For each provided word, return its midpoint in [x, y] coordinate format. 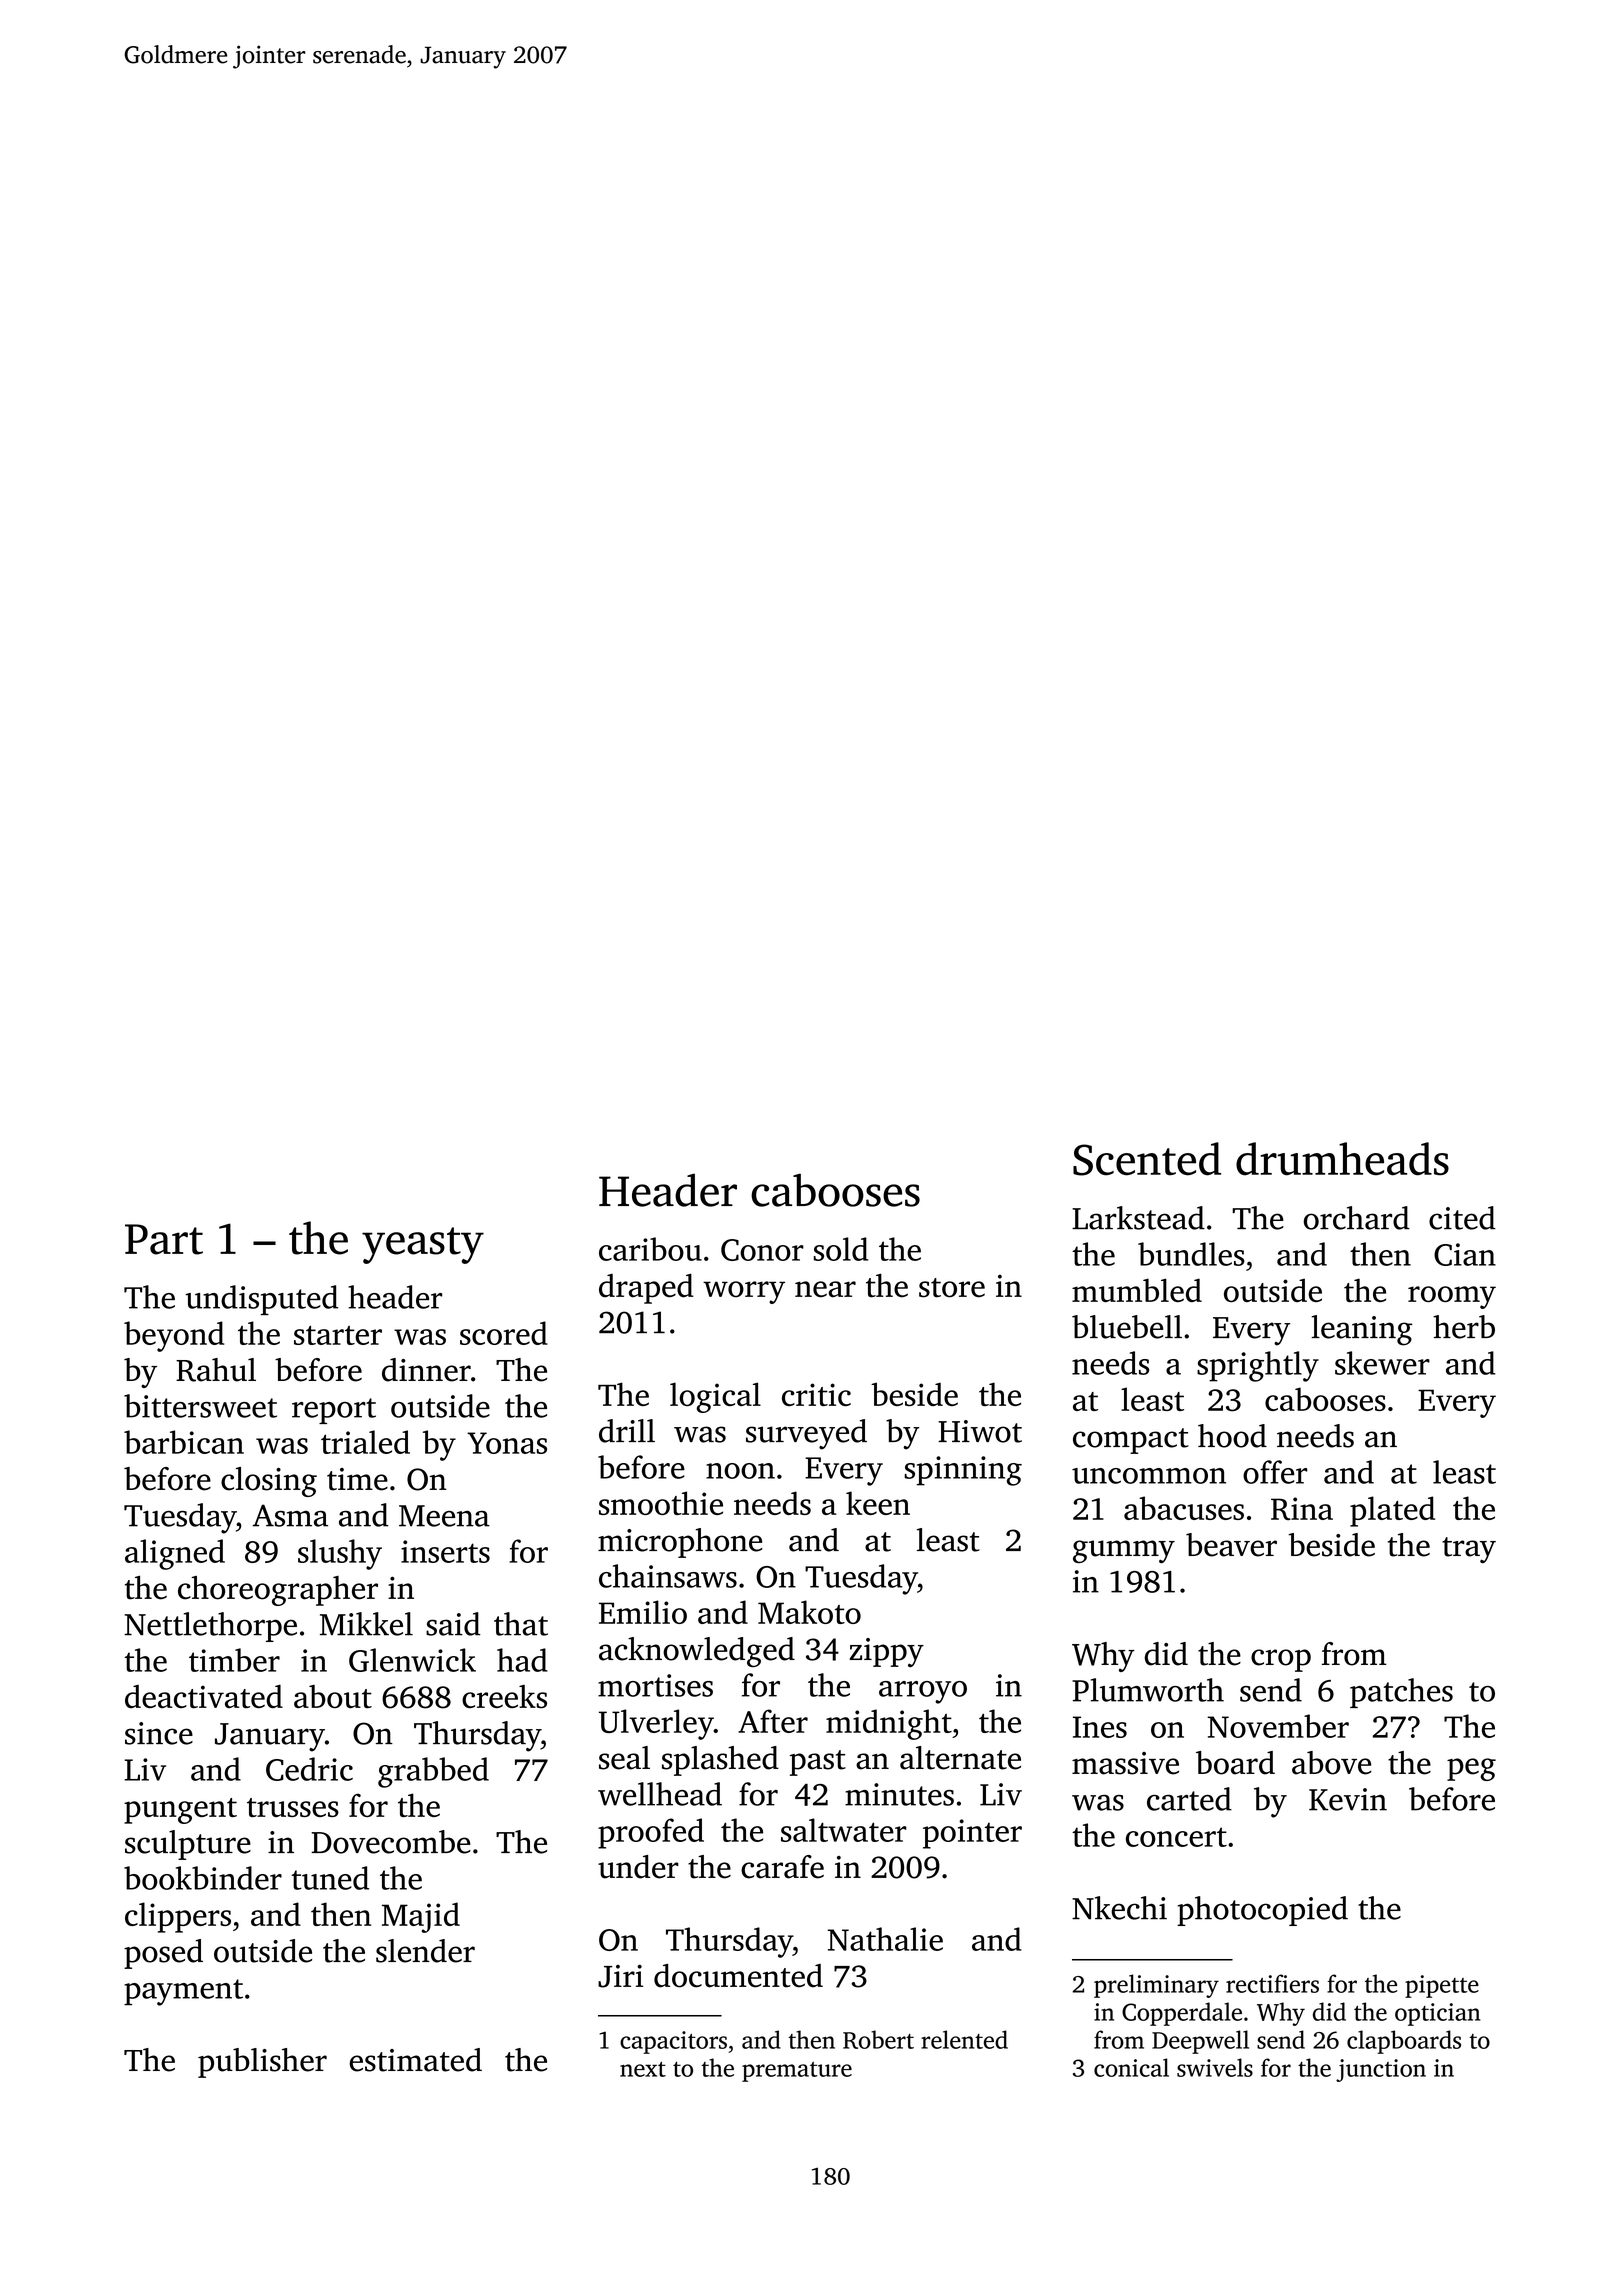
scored [504, 1333]
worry [744, 1292]
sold [841, 1249]
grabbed [433, 1772]
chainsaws [668, 1576]
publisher [262, 2063]
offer [1275, 1472]
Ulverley [656, 1724]
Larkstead [1138, 1218]
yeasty [423, 1245]
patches [1401, 1693]
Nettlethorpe [210, 1627]
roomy [1452, 1297]
